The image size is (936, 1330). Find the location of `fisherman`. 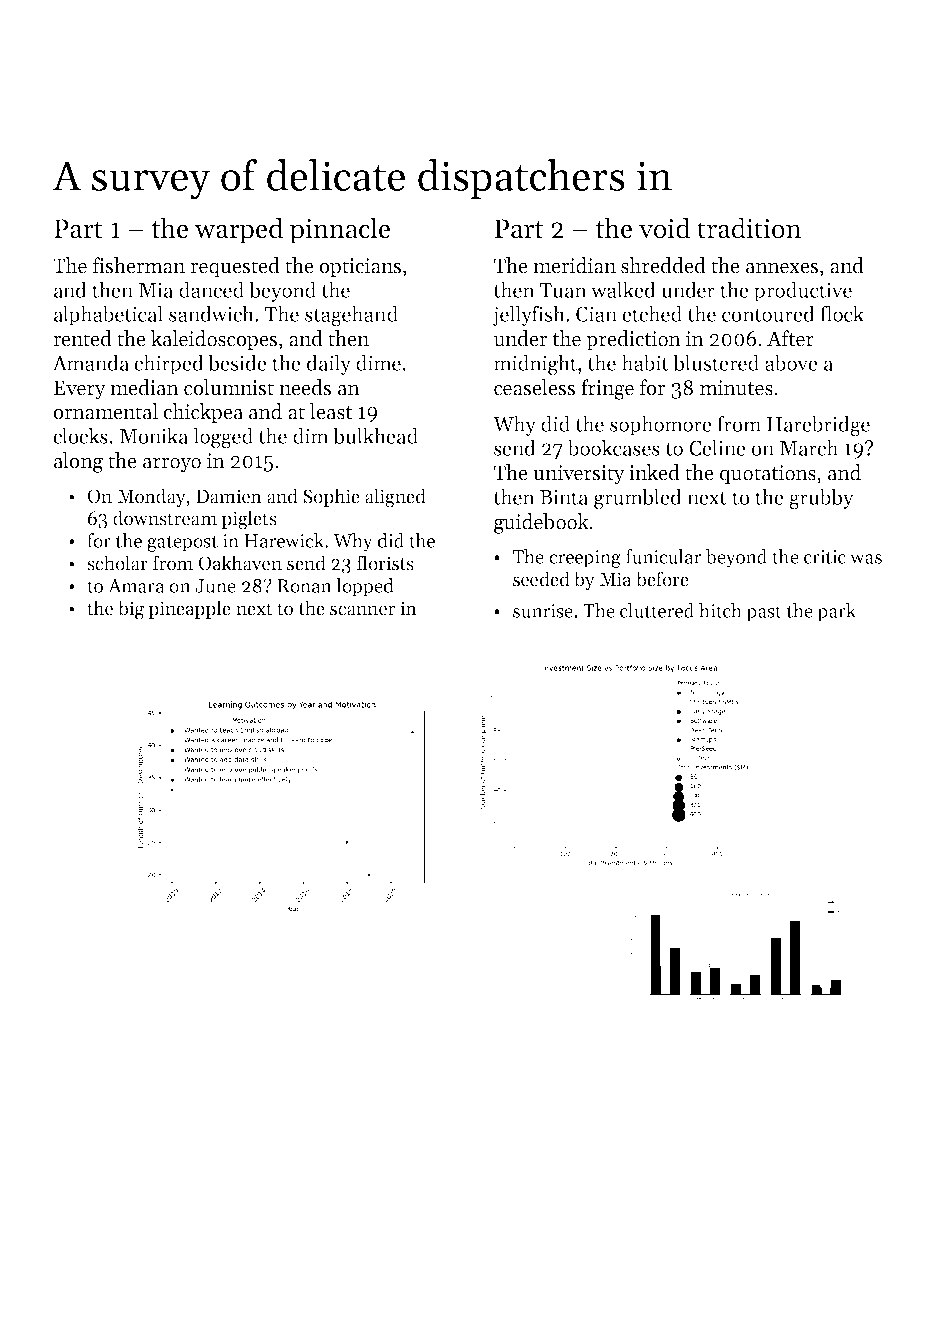

fisherman is located at coordinates (139, 265).
